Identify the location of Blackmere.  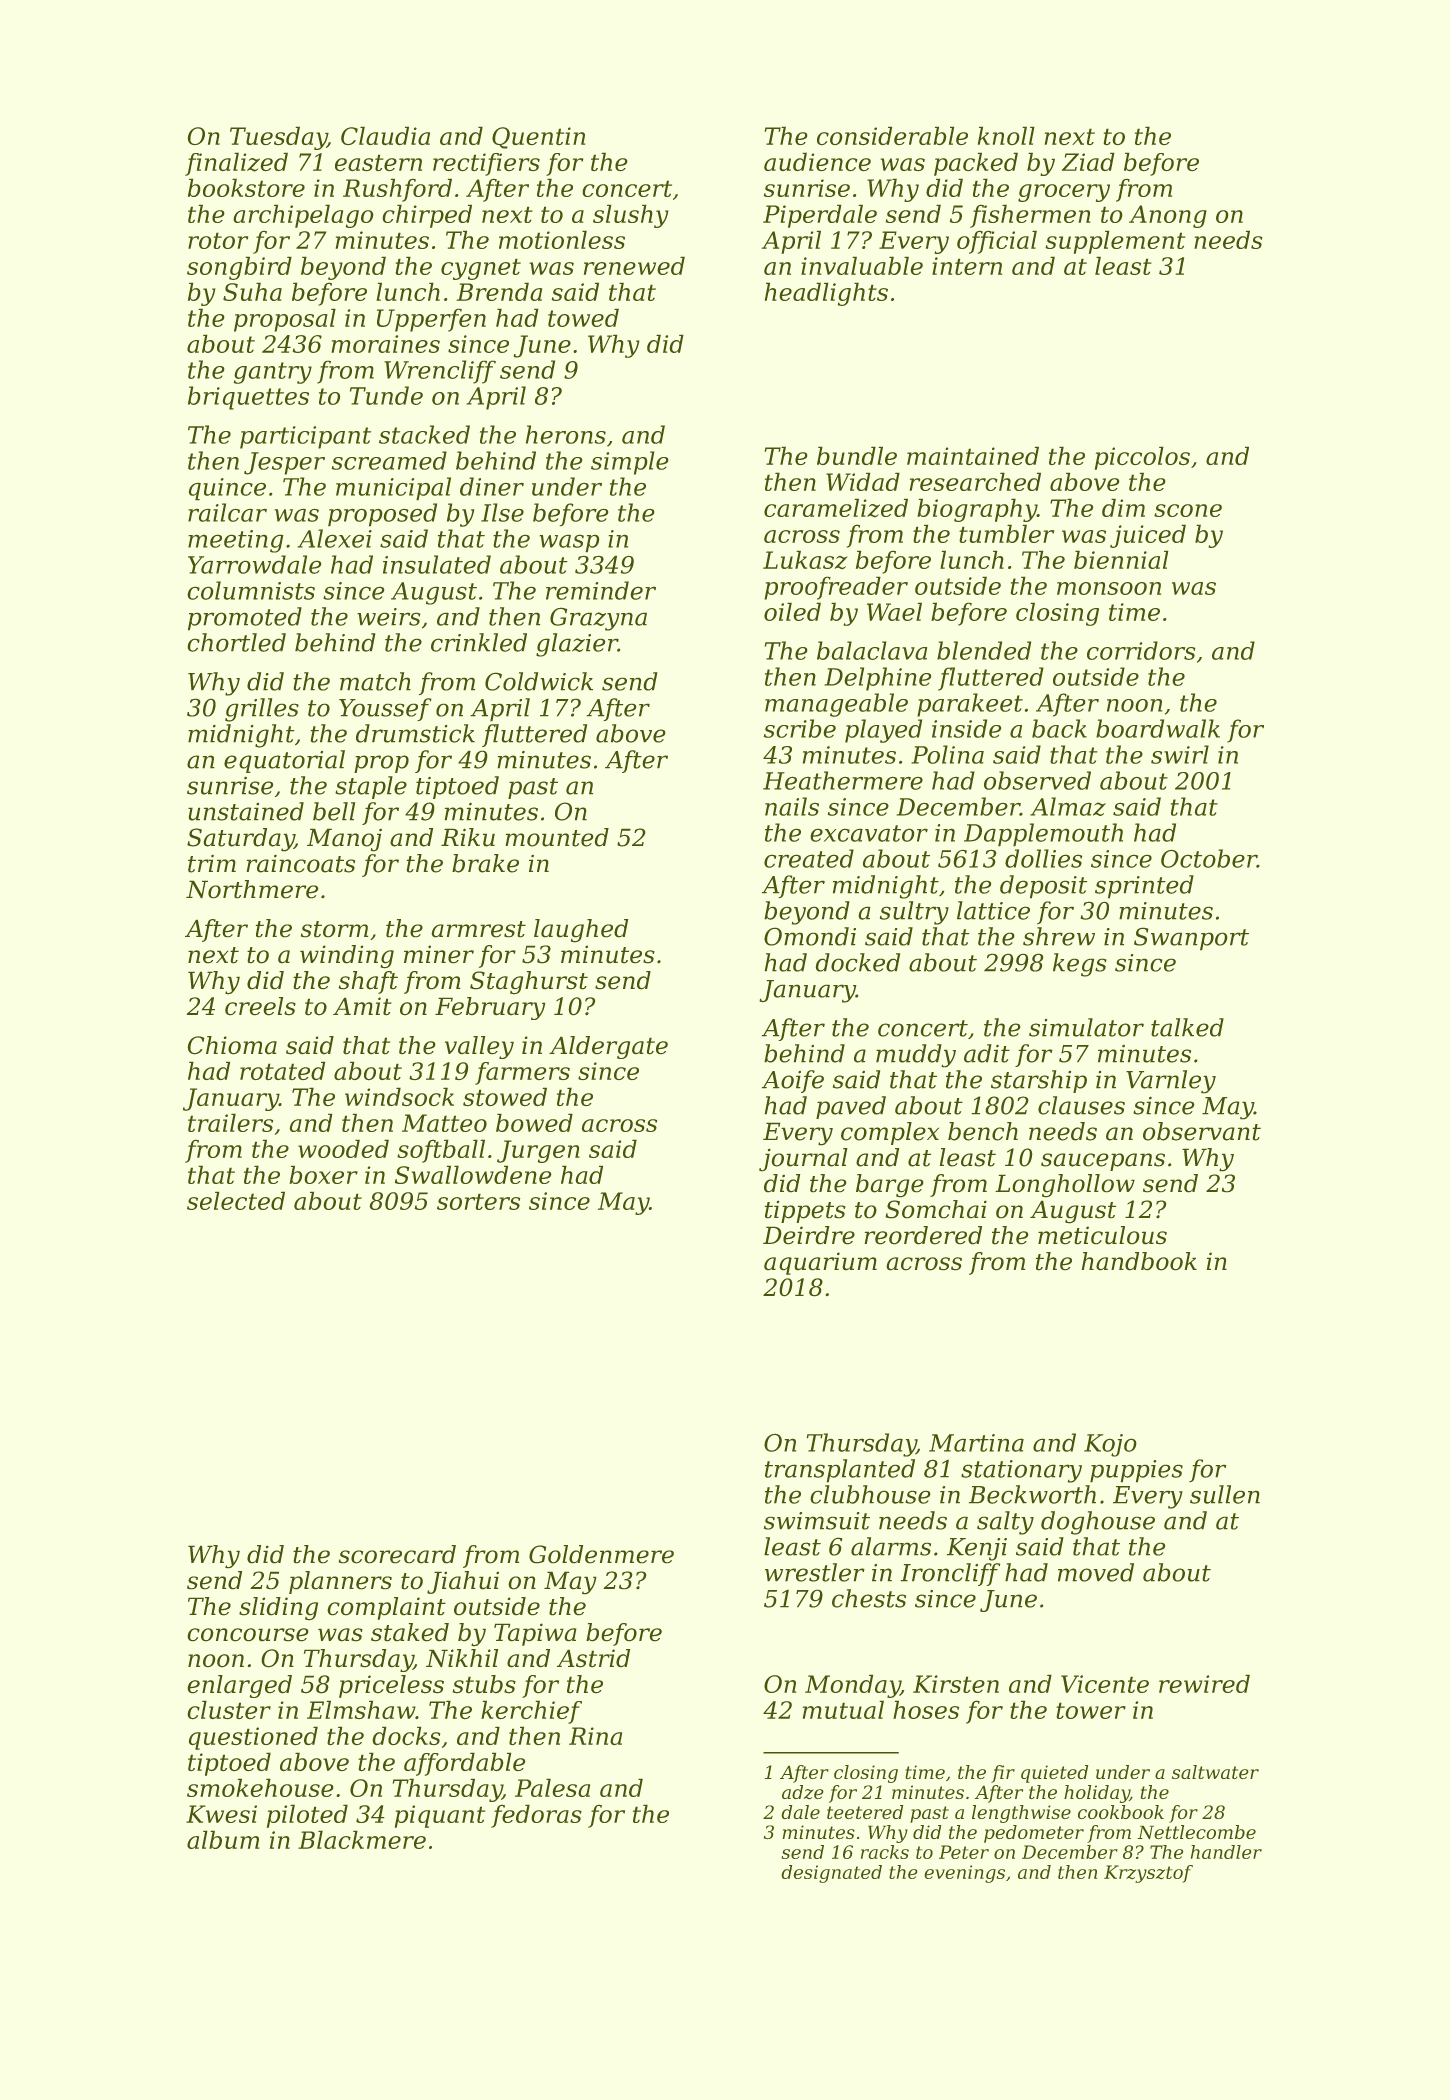
(362, 1839).
